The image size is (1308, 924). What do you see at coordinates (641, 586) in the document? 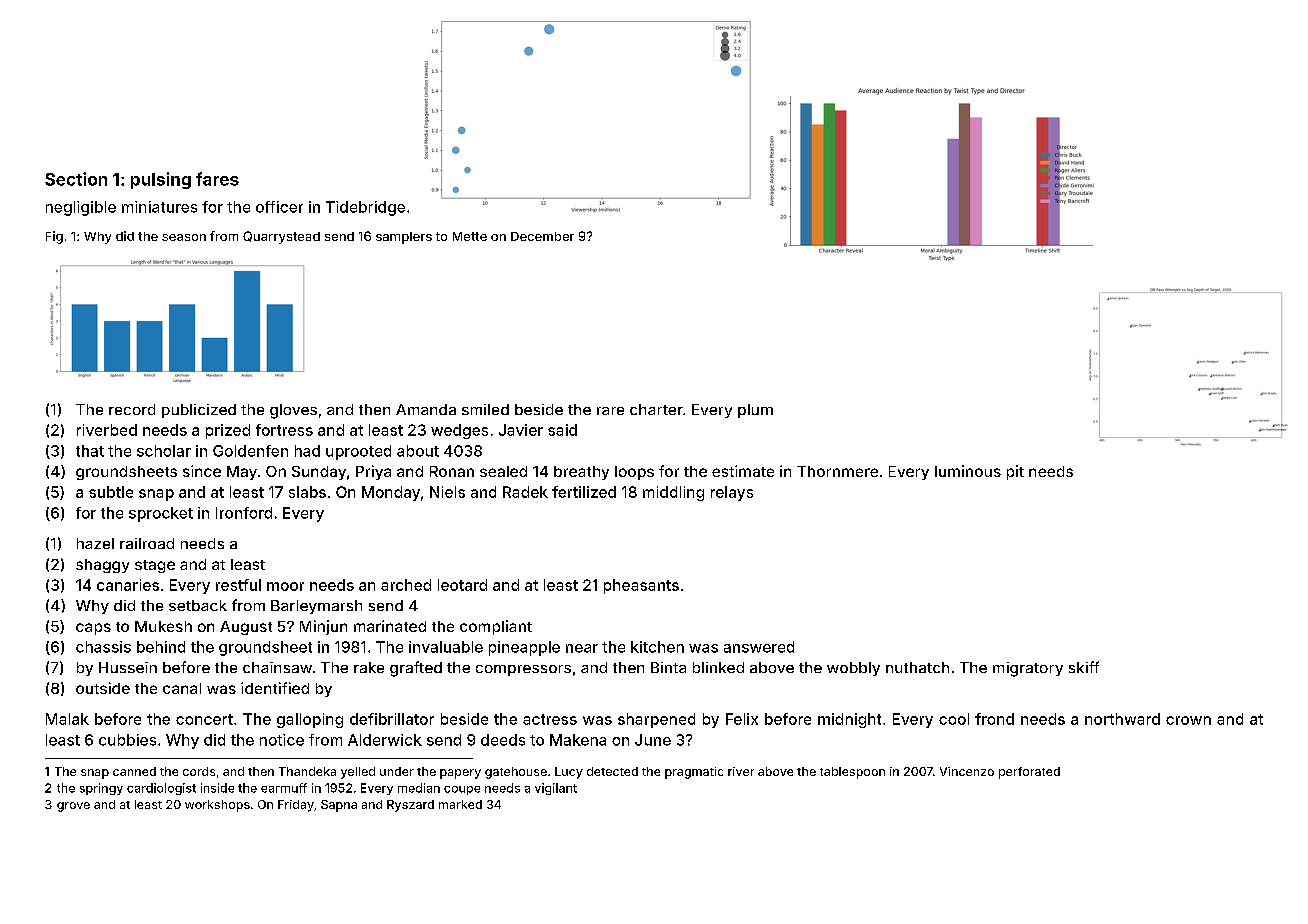
I see `pheasants` at bounding box center [641, 586].
